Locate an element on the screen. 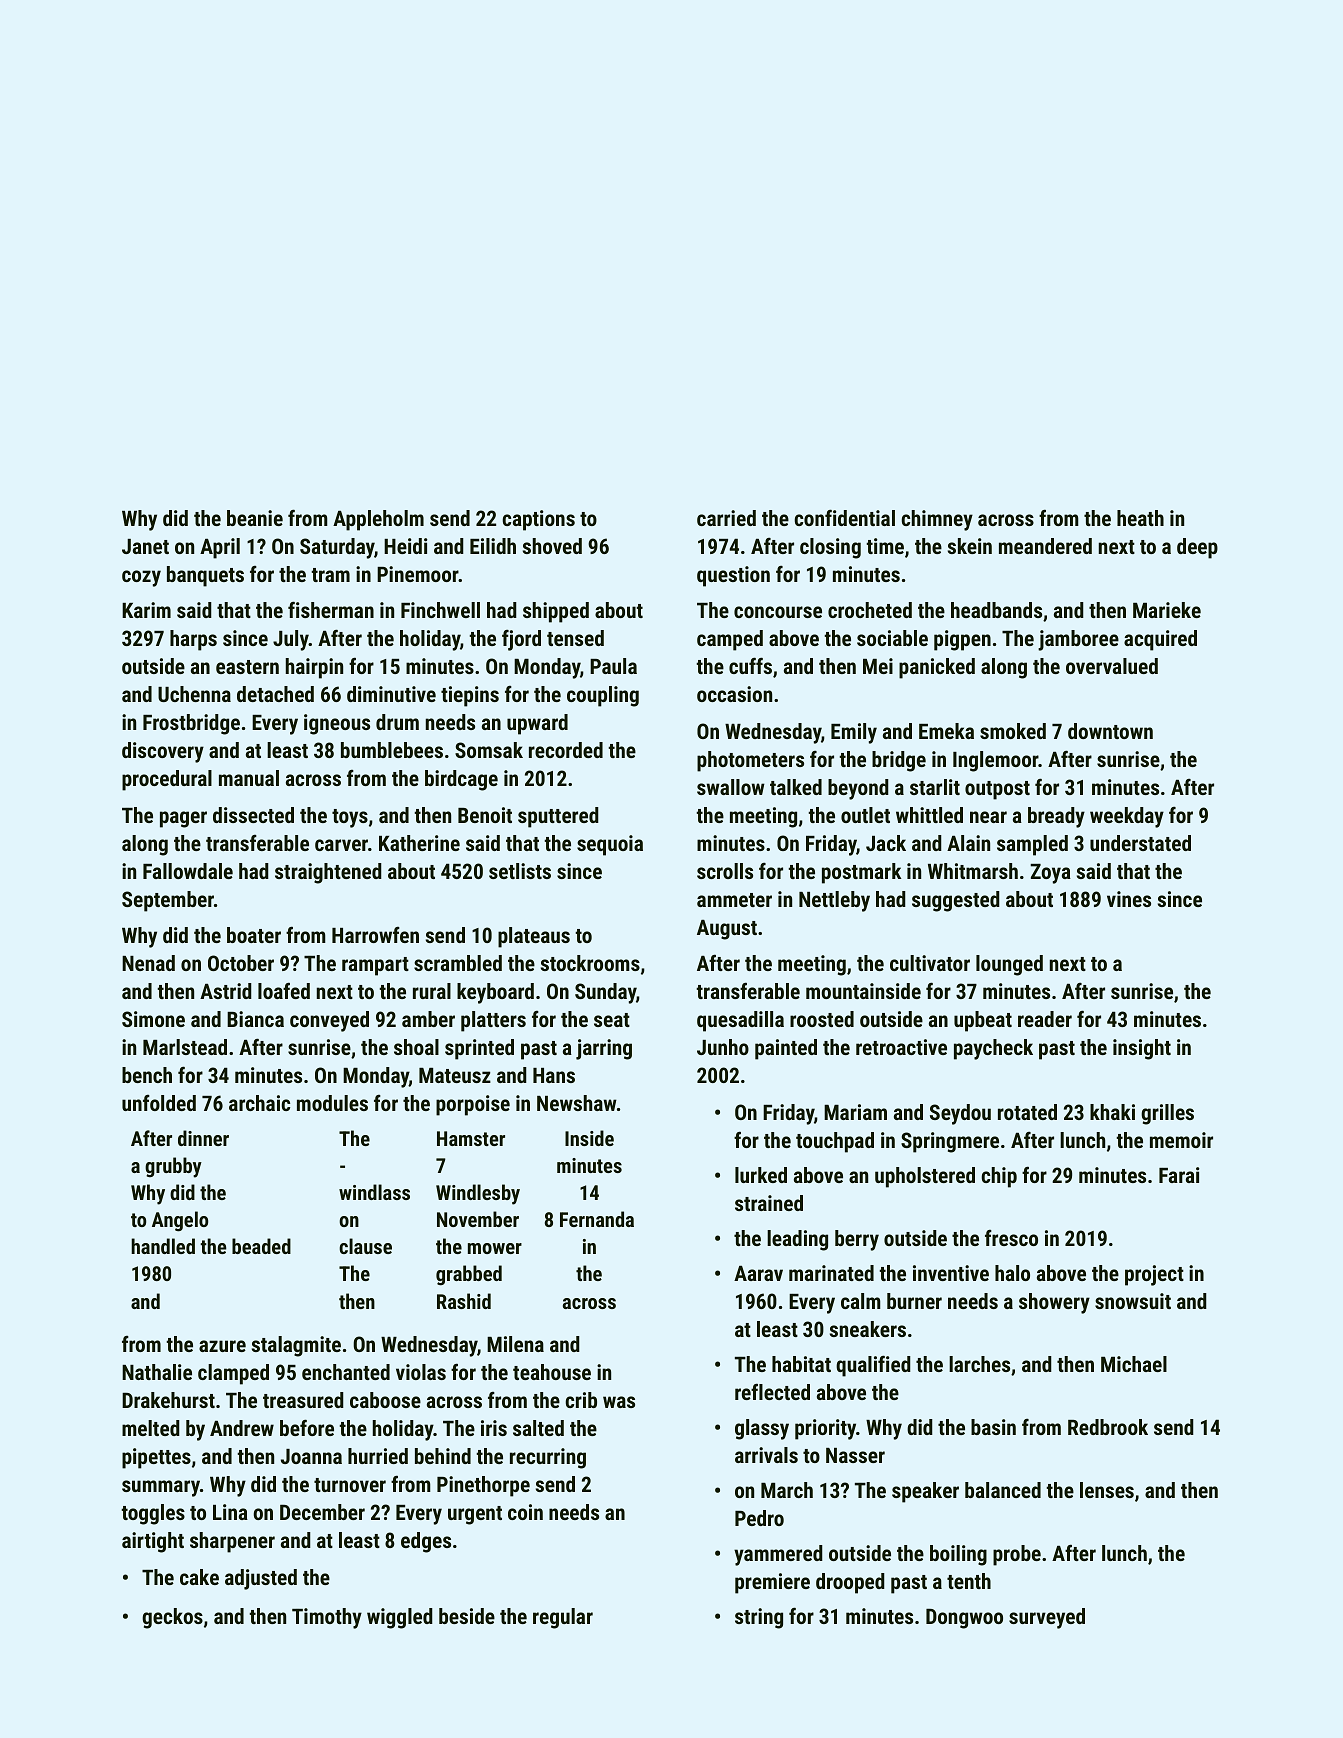  chimney is located at coordinates (937, 520).
